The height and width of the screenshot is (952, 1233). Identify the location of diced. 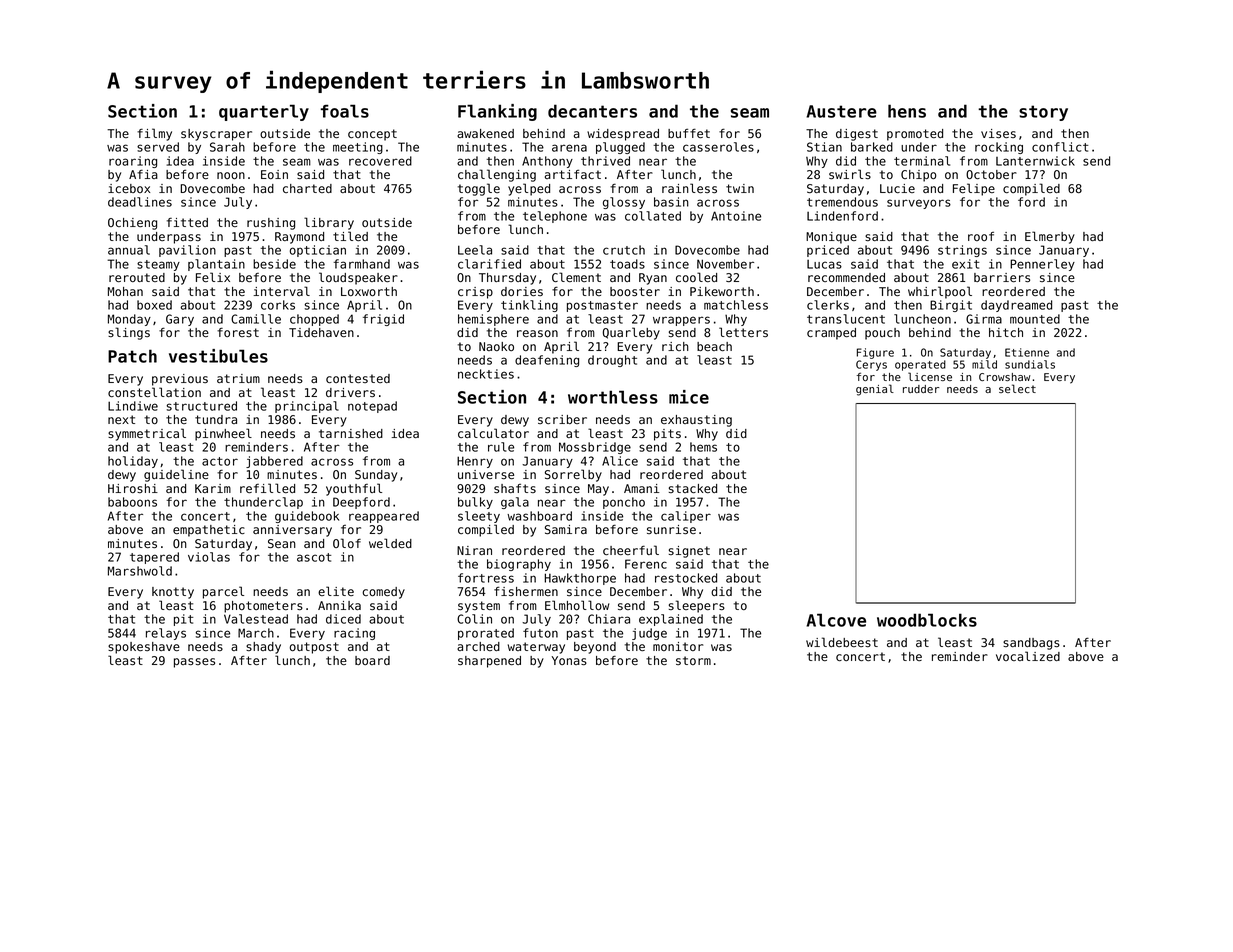
(343, 619).
